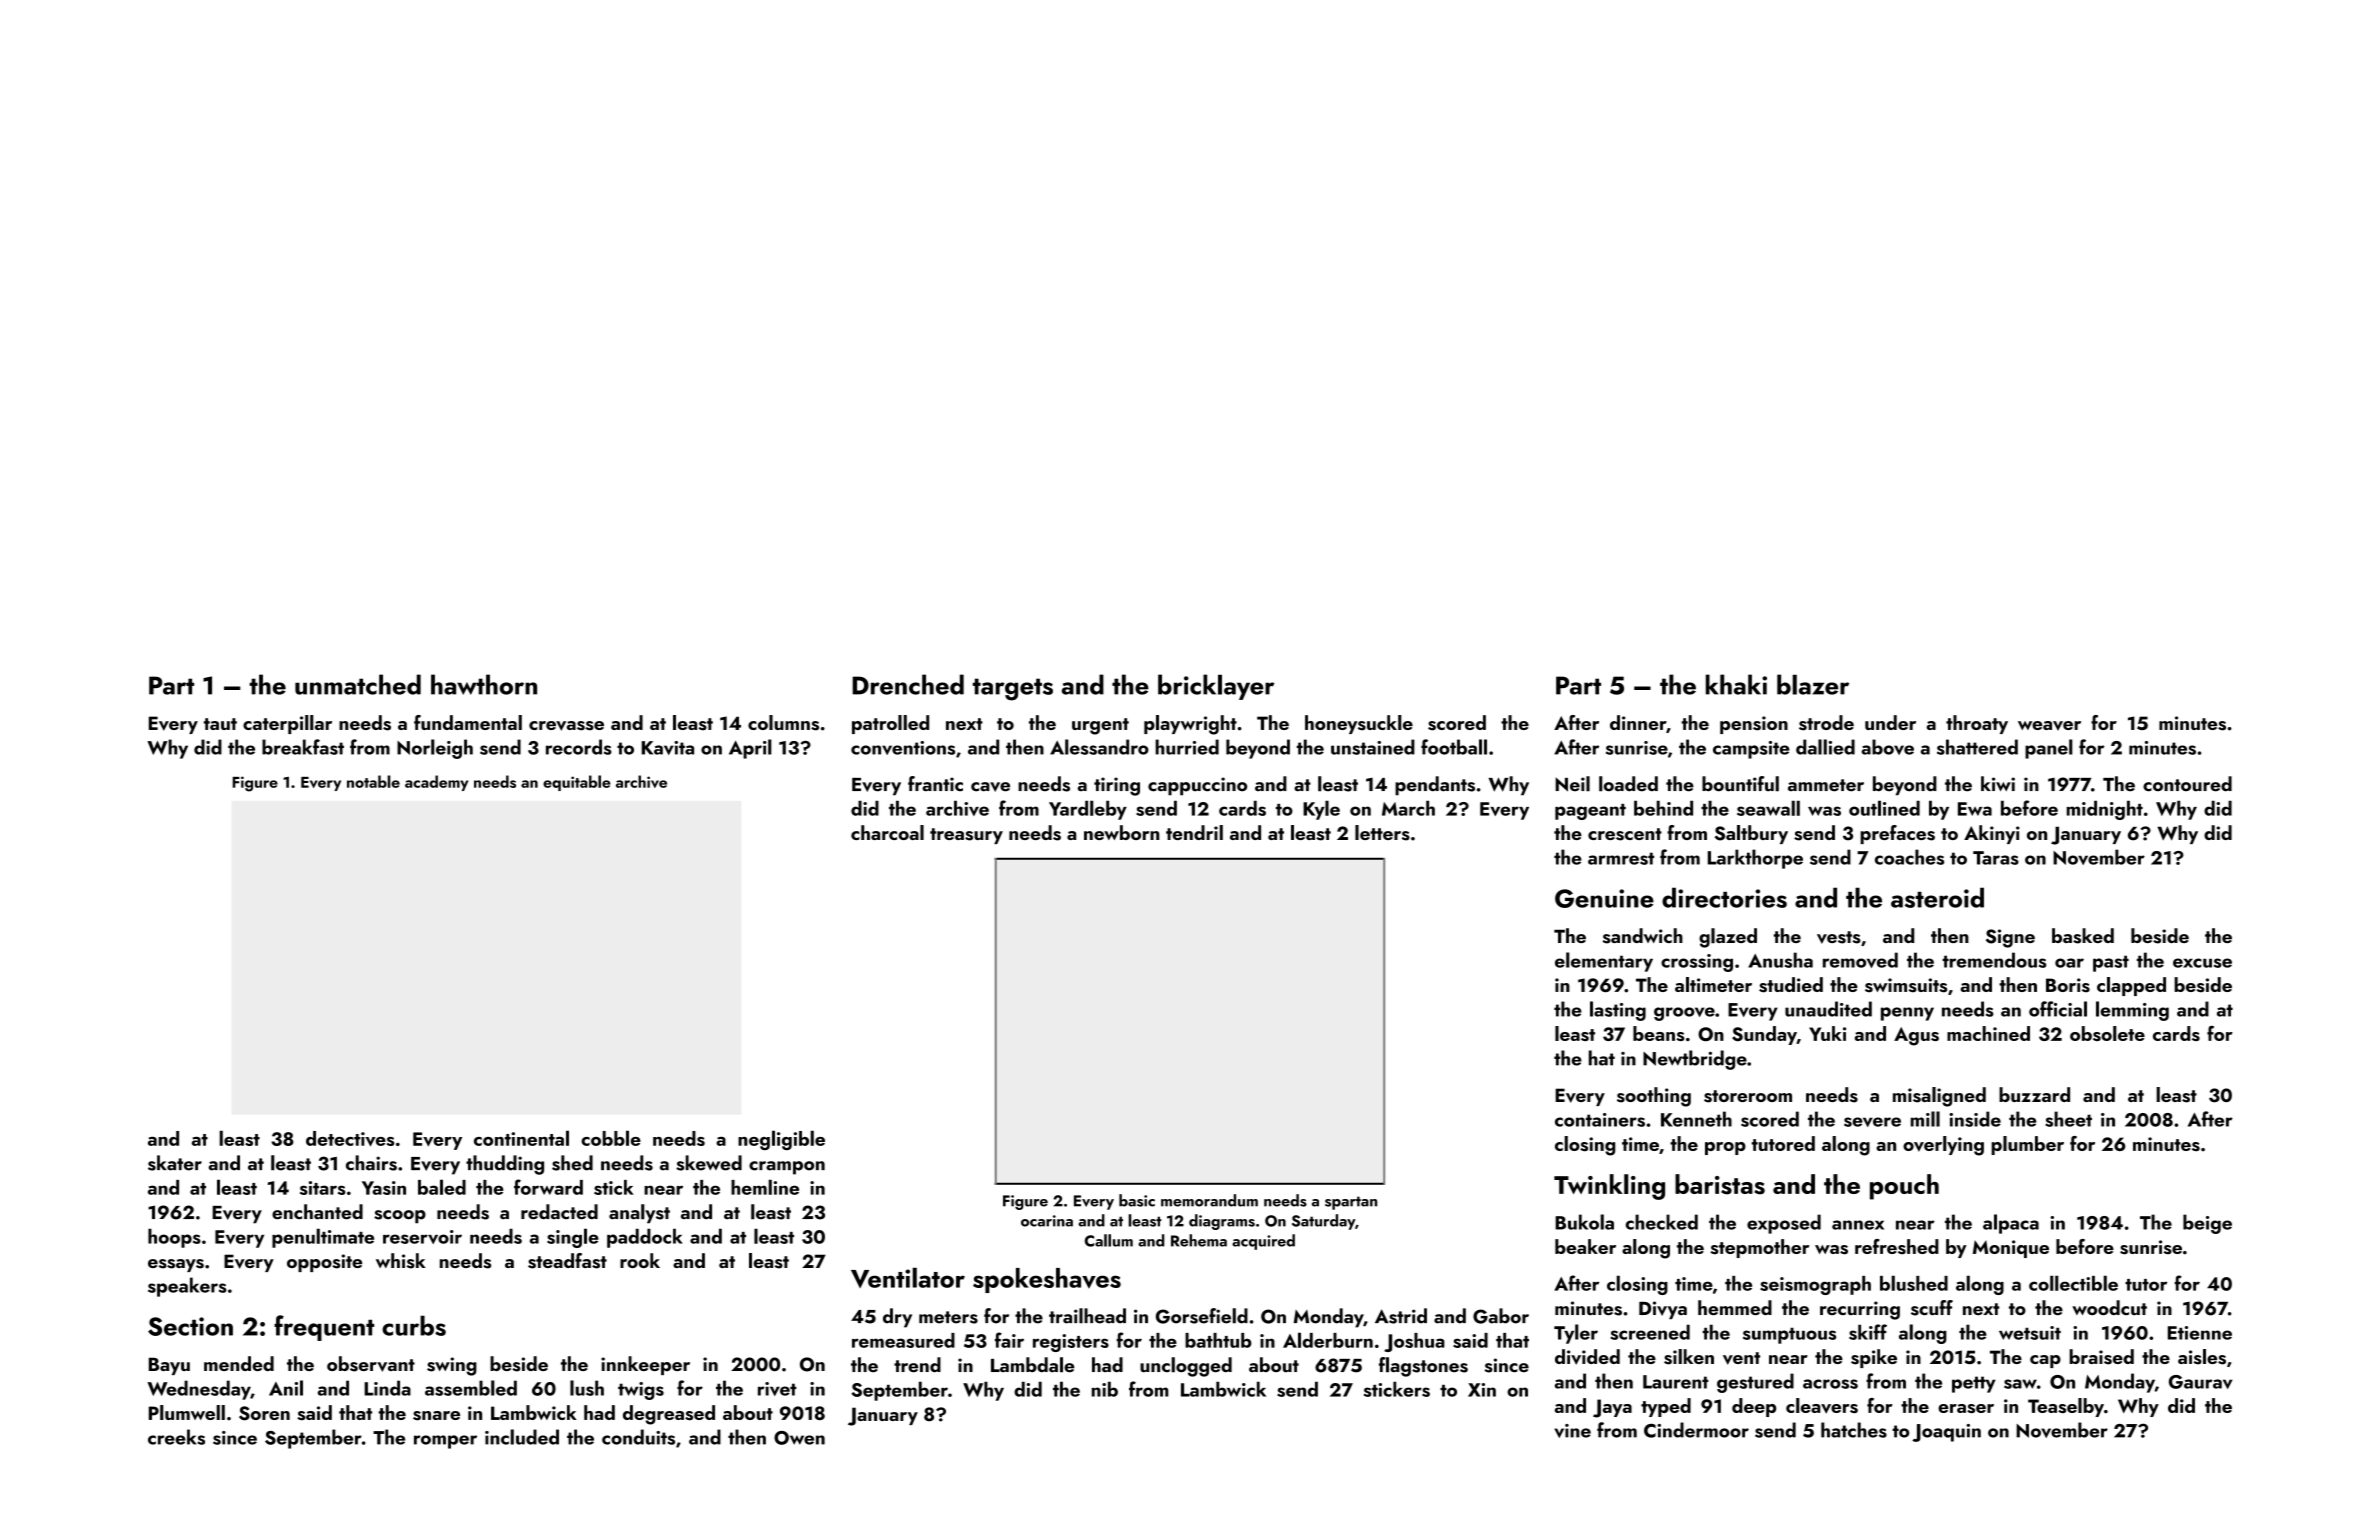  I want to click on charcoal, so click(887, 832).
